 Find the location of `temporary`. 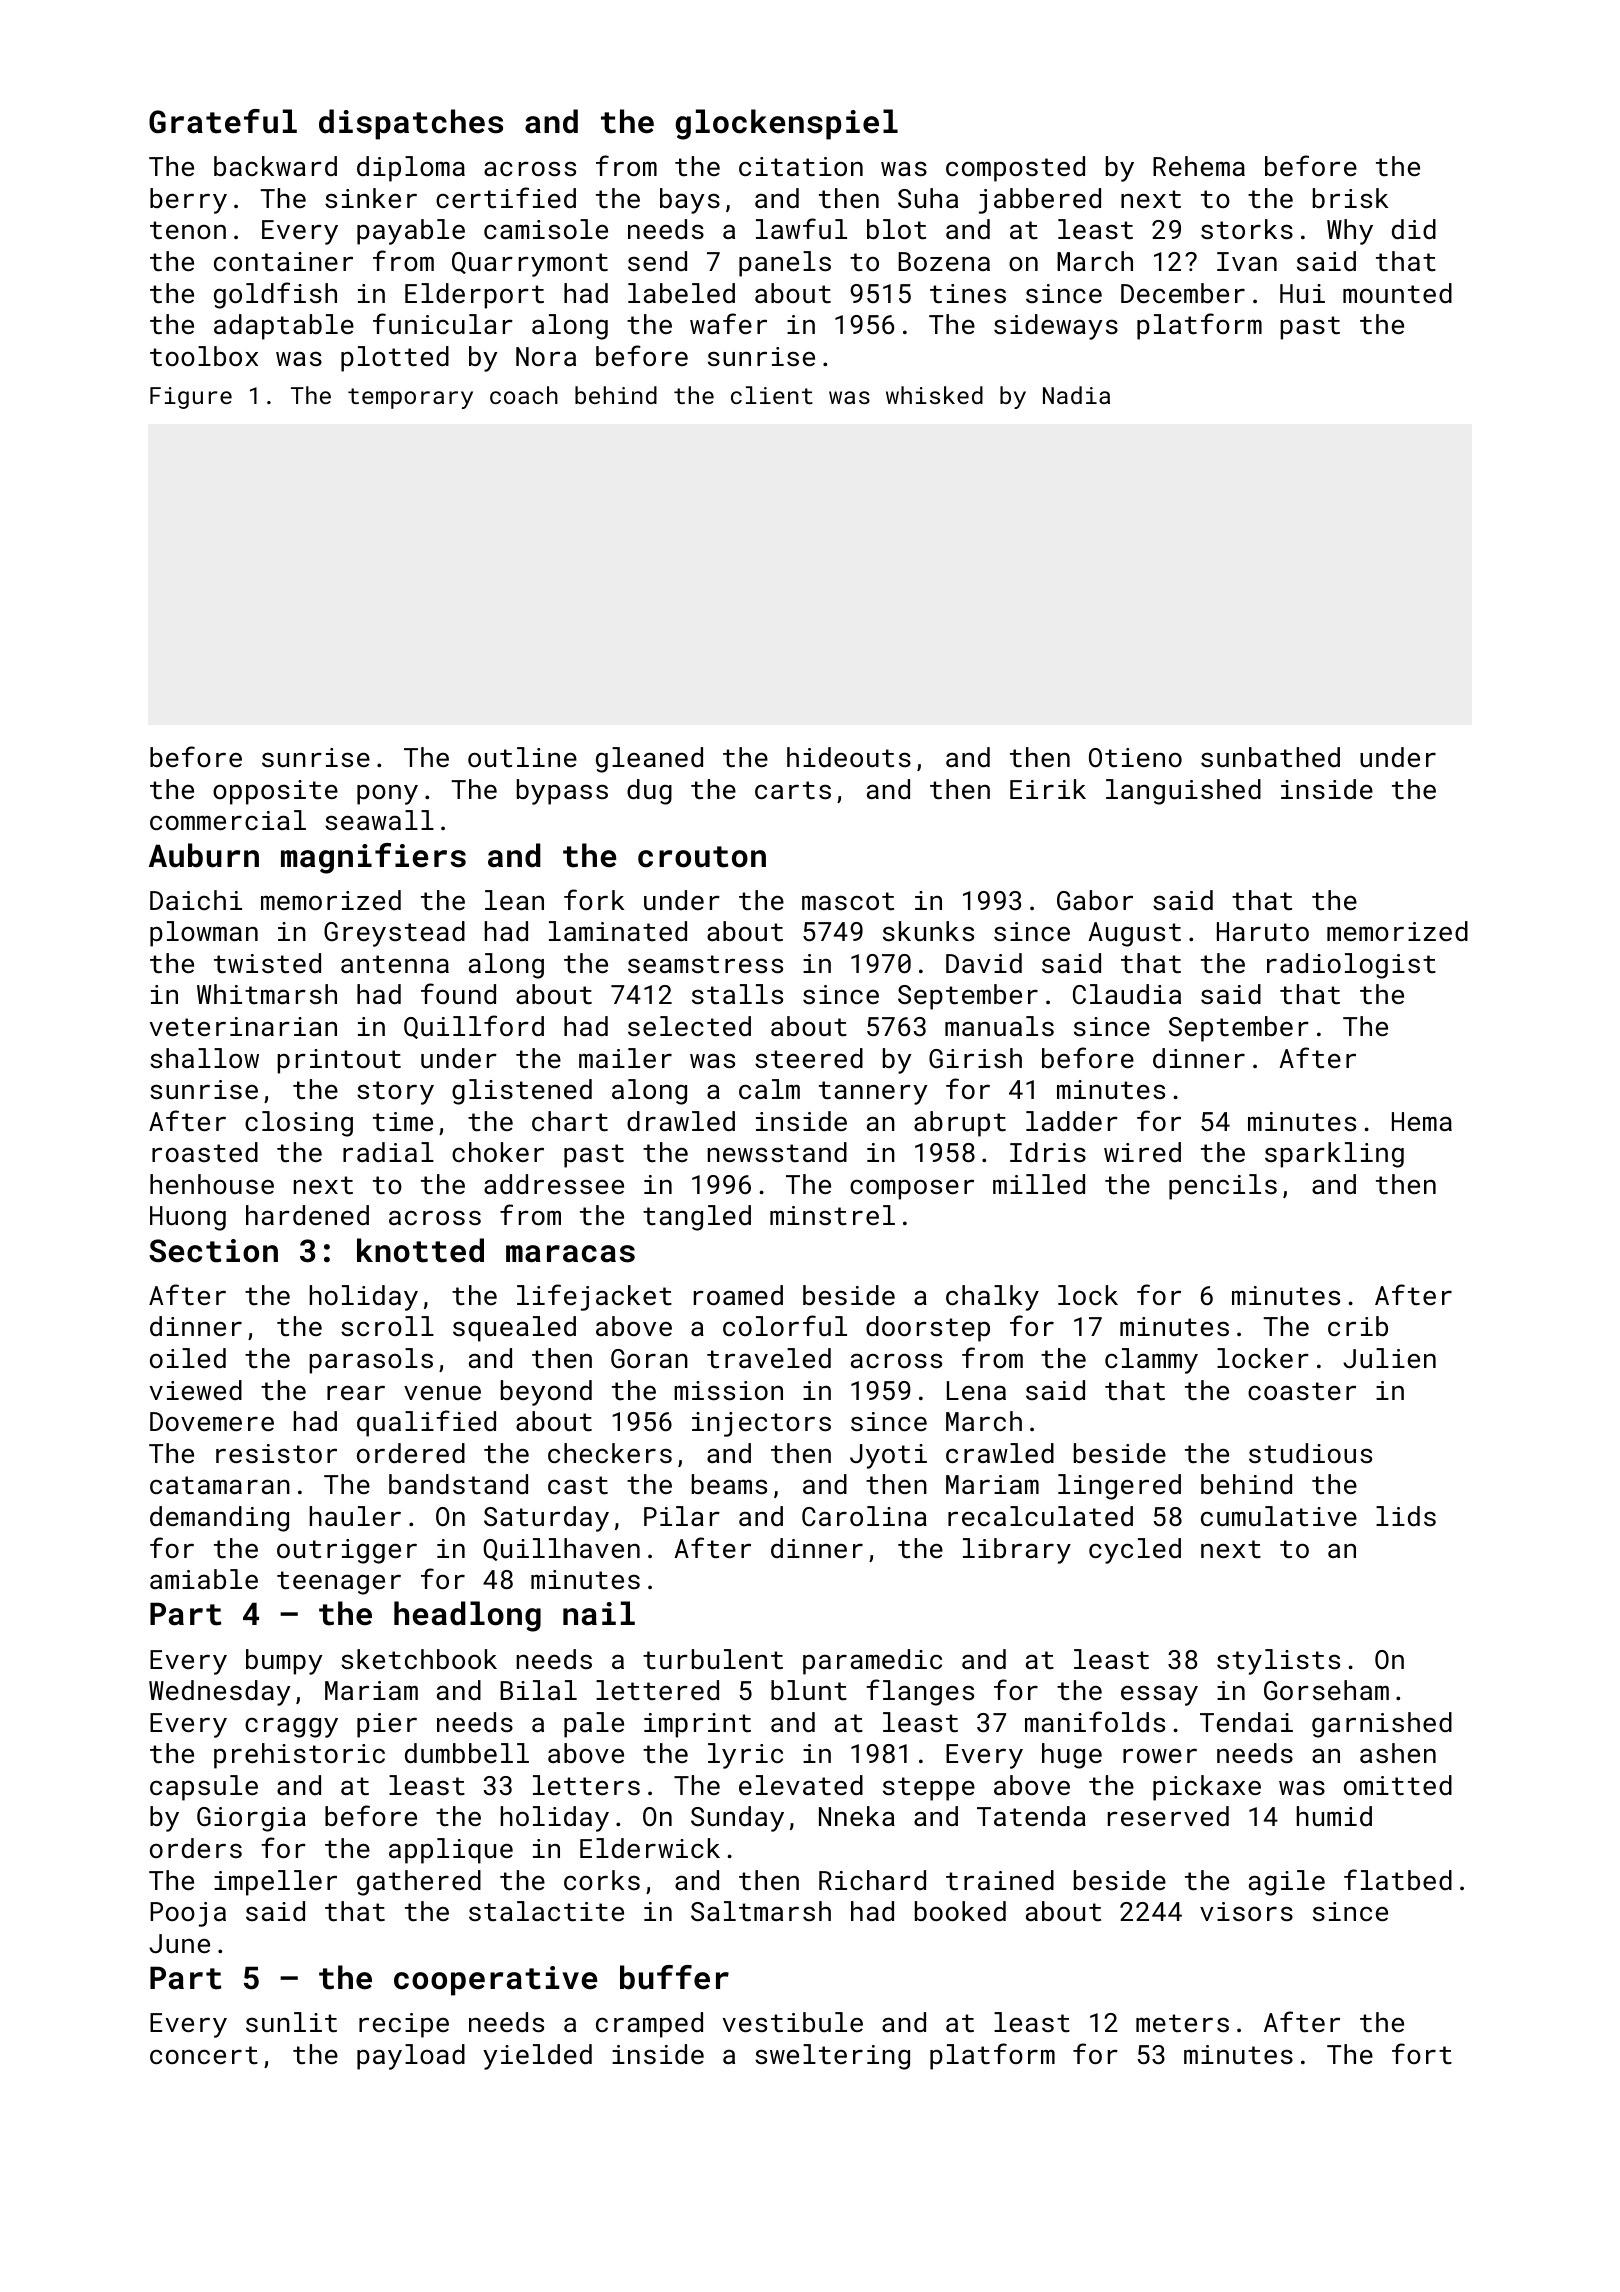

temporary is located at coordinates (410, 398).
